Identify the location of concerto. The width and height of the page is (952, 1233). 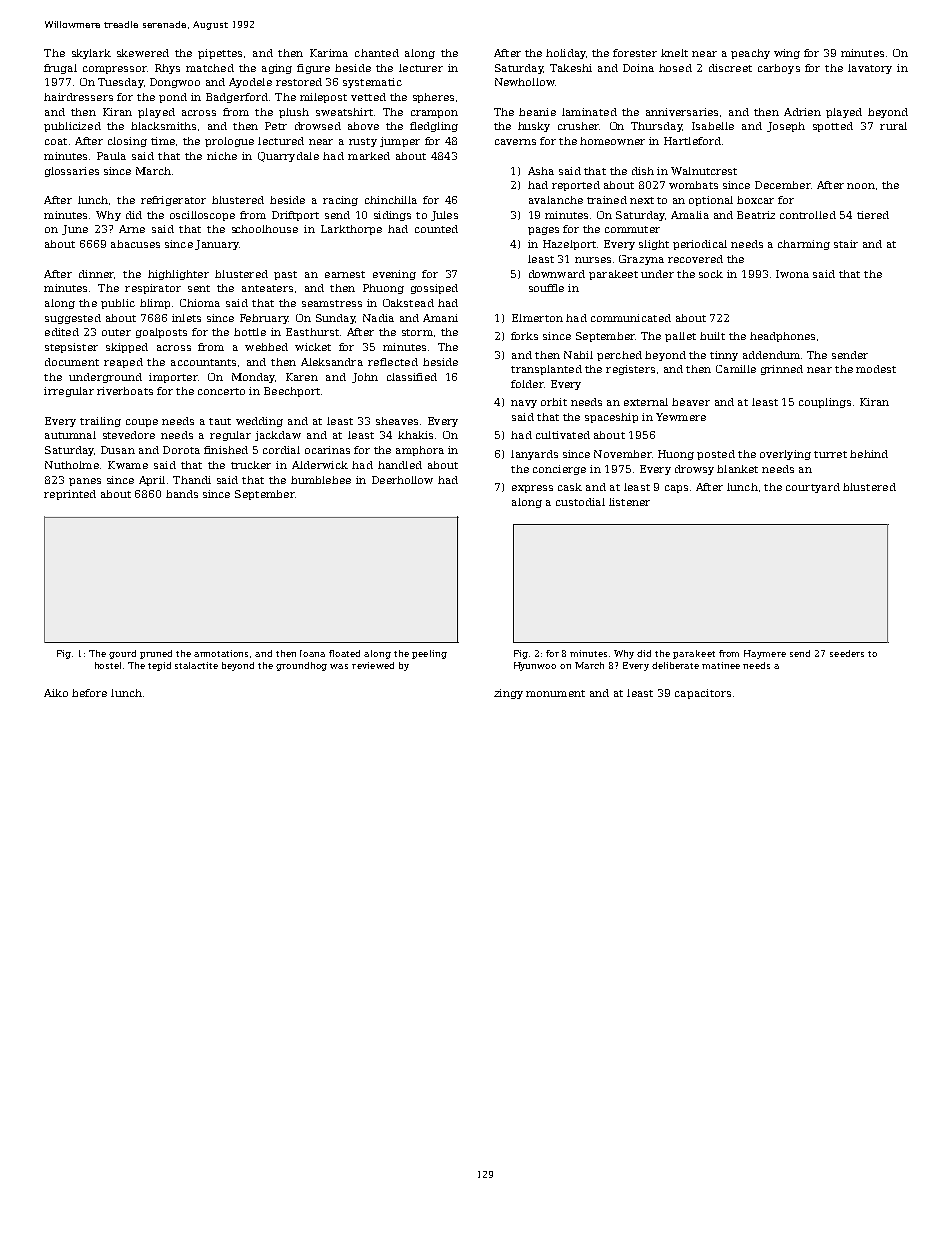
(221, 391).
